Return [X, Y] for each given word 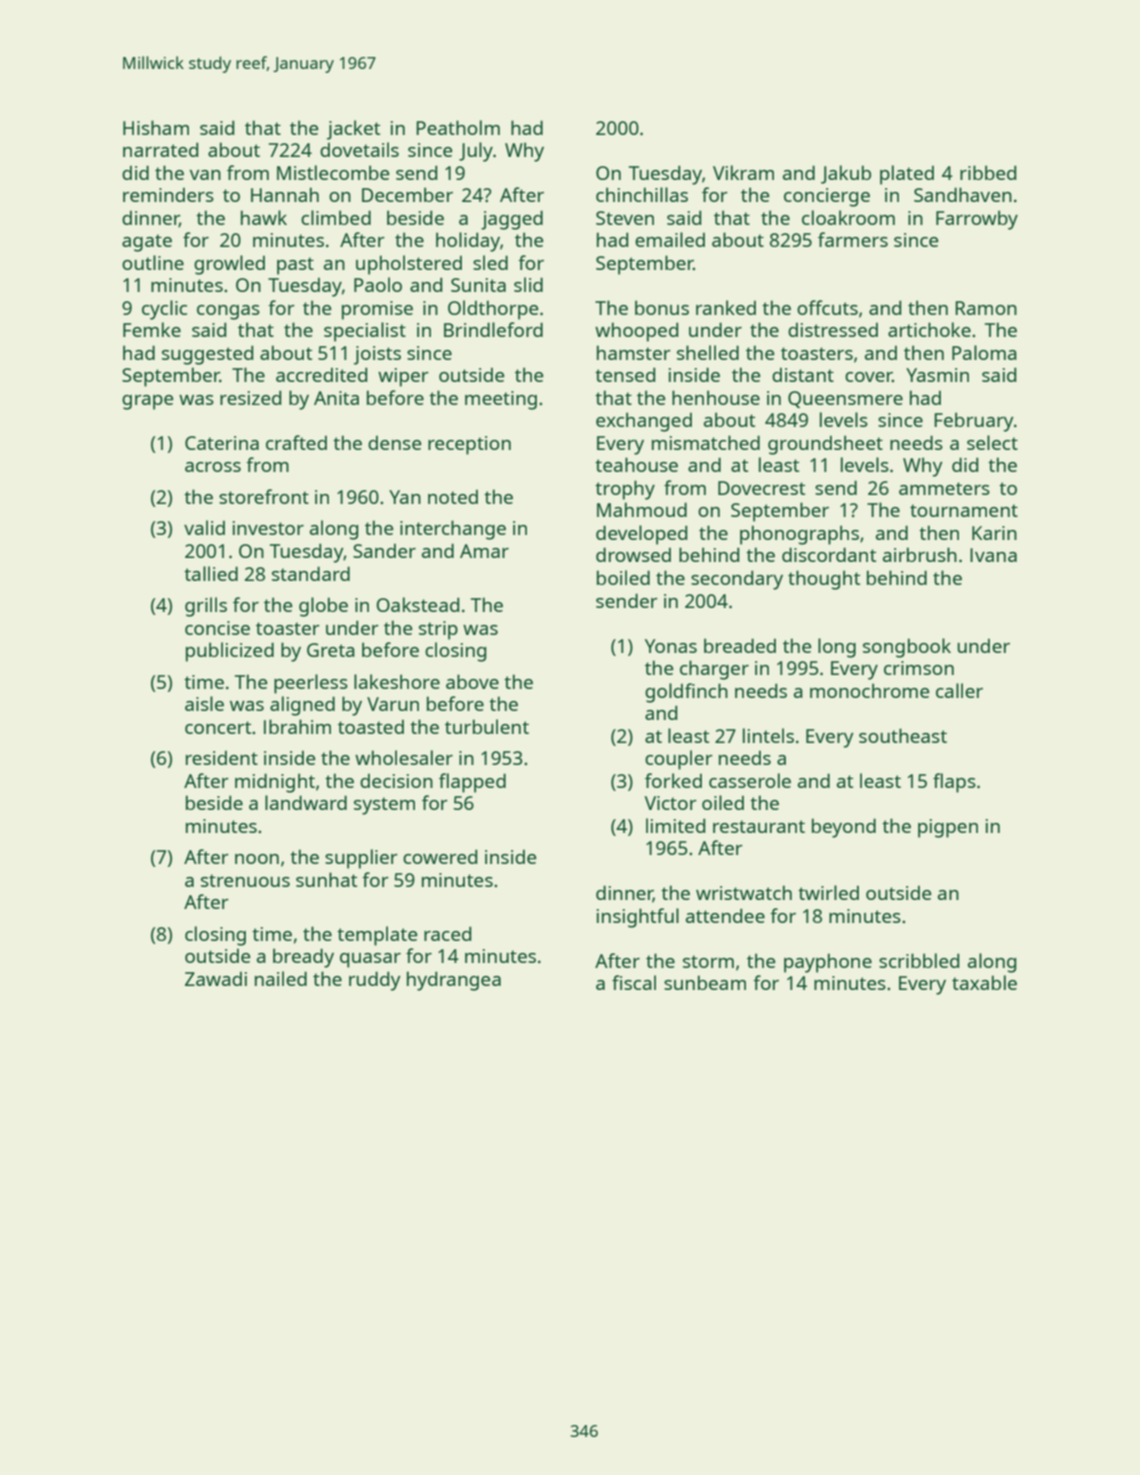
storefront [264, 496]
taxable [984, 982]
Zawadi [216, 979]
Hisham [156, 127]
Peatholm [458, 127]
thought [824, 580]
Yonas [671, 646]
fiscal [634, 982]
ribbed [988, 172]
